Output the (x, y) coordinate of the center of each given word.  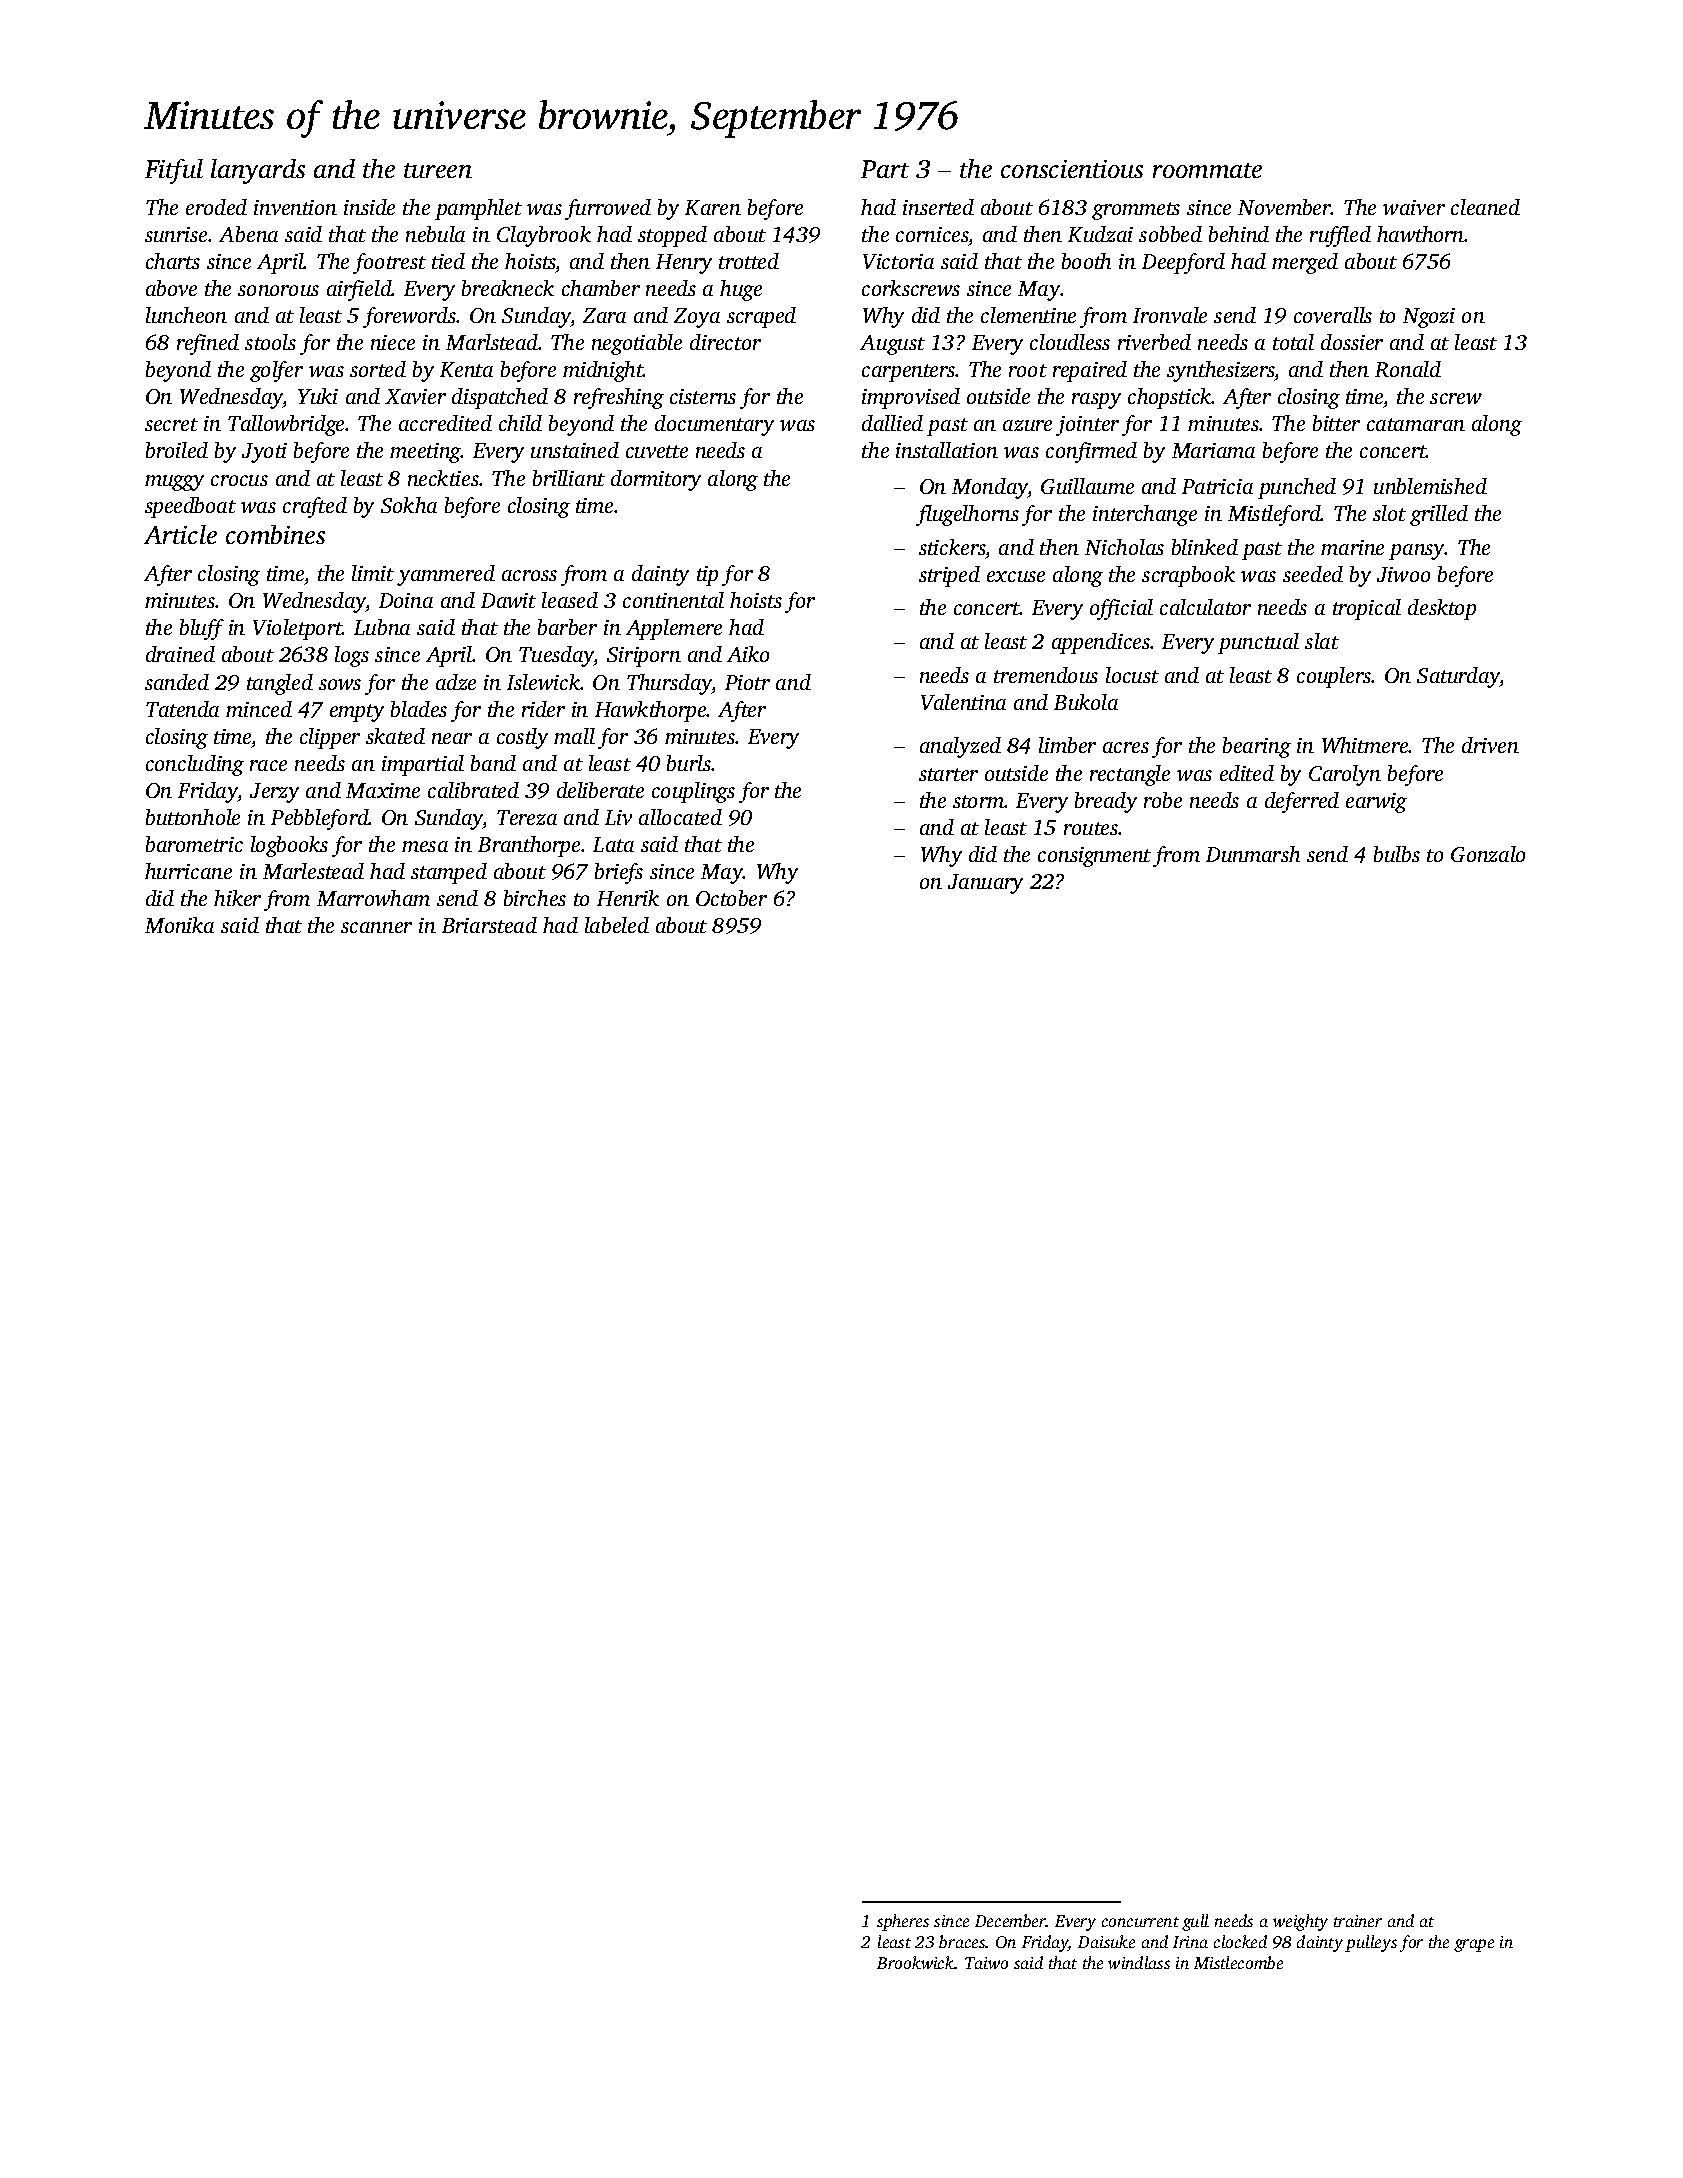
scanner (376, 927)
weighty (1300, 1922)
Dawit (508, 600)
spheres (903, 1922)
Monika (179, 925)
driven (1490, 745)
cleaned (1485, 207)
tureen (438, 170)
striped (949, 576)
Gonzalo (1488, 854)
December (1010, 1920)
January (985, 884)
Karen (713, 207)
